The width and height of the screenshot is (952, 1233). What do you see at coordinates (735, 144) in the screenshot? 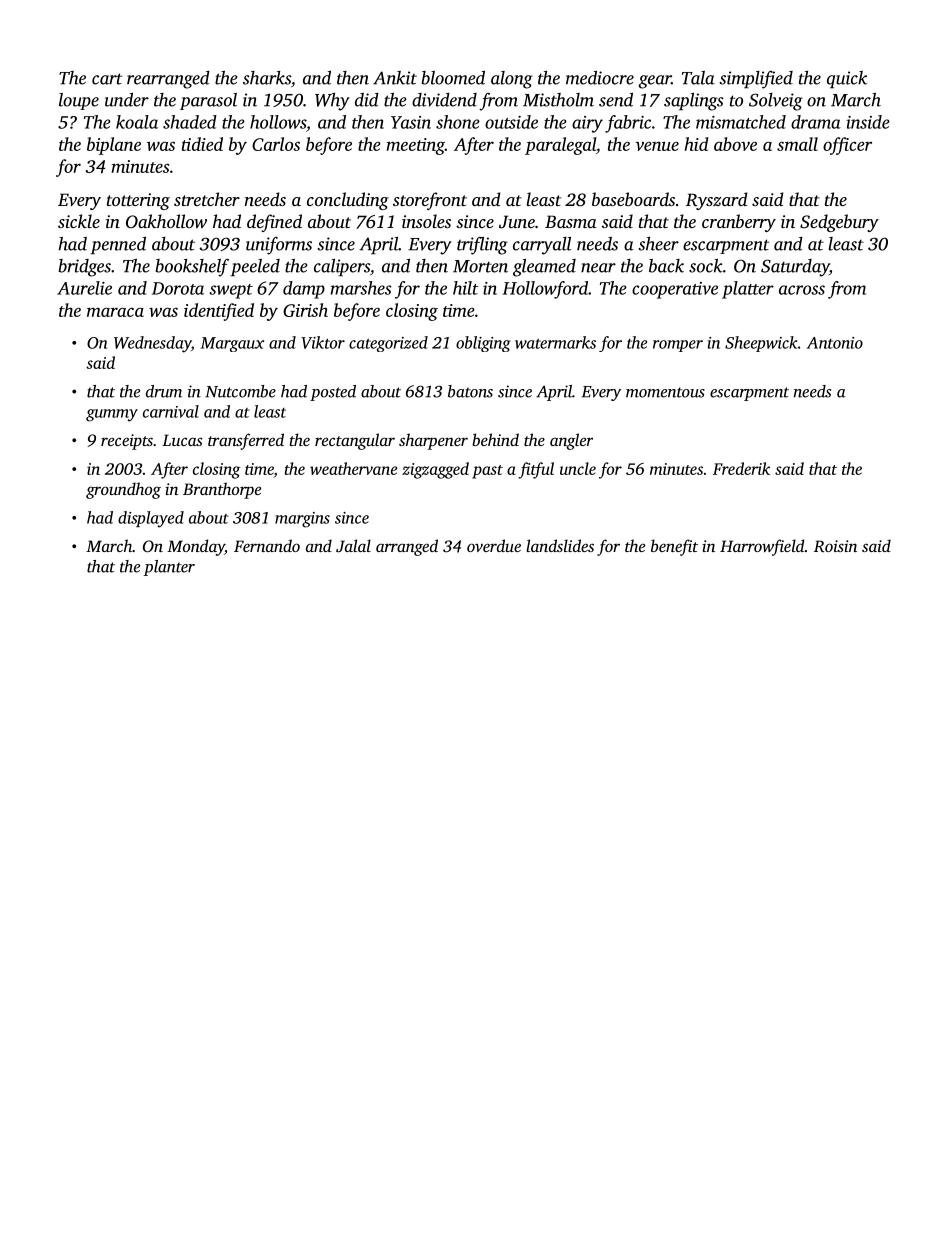
I see `above` at bounding box center [735, 144].
